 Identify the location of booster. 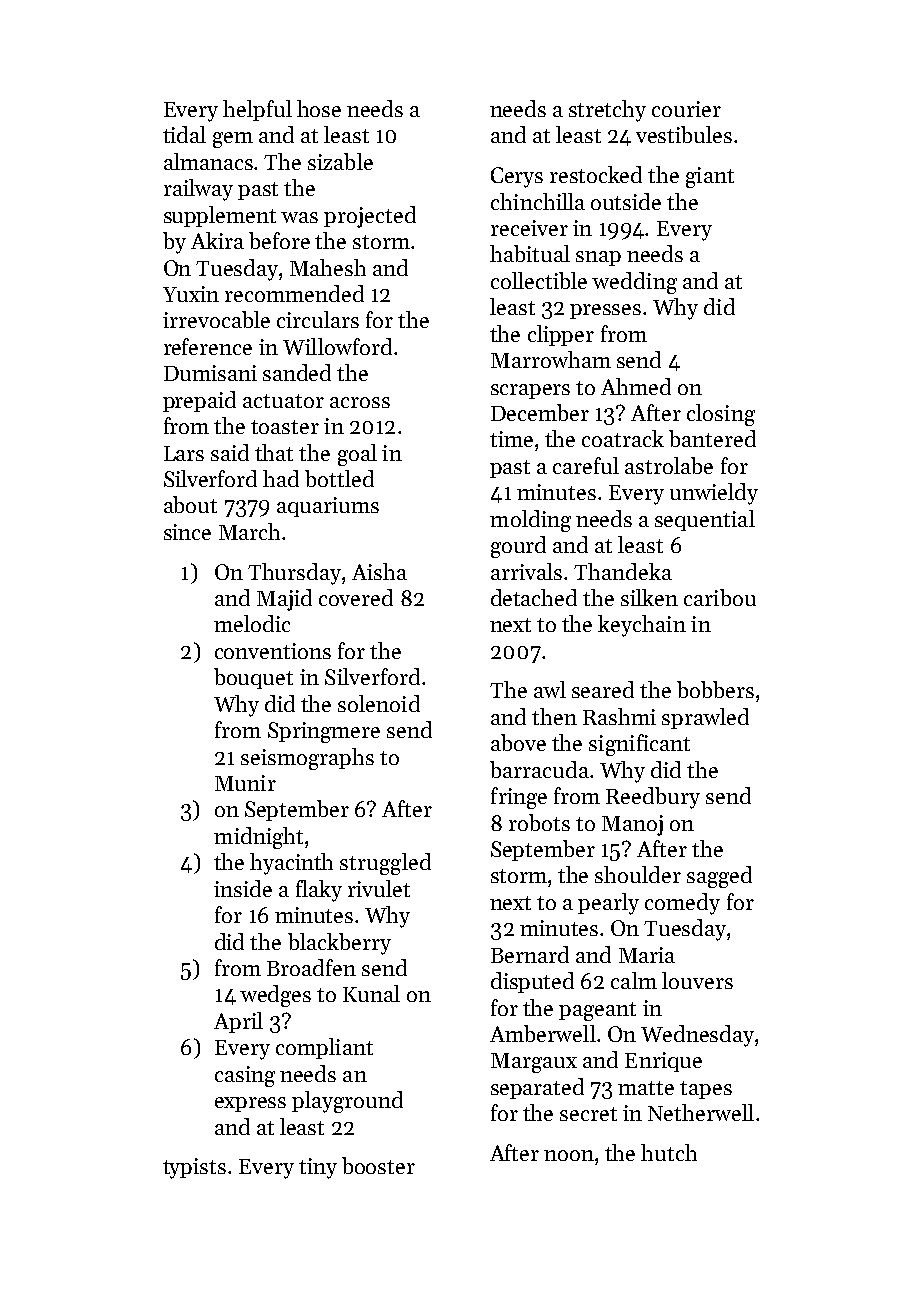
(378, 1165).
